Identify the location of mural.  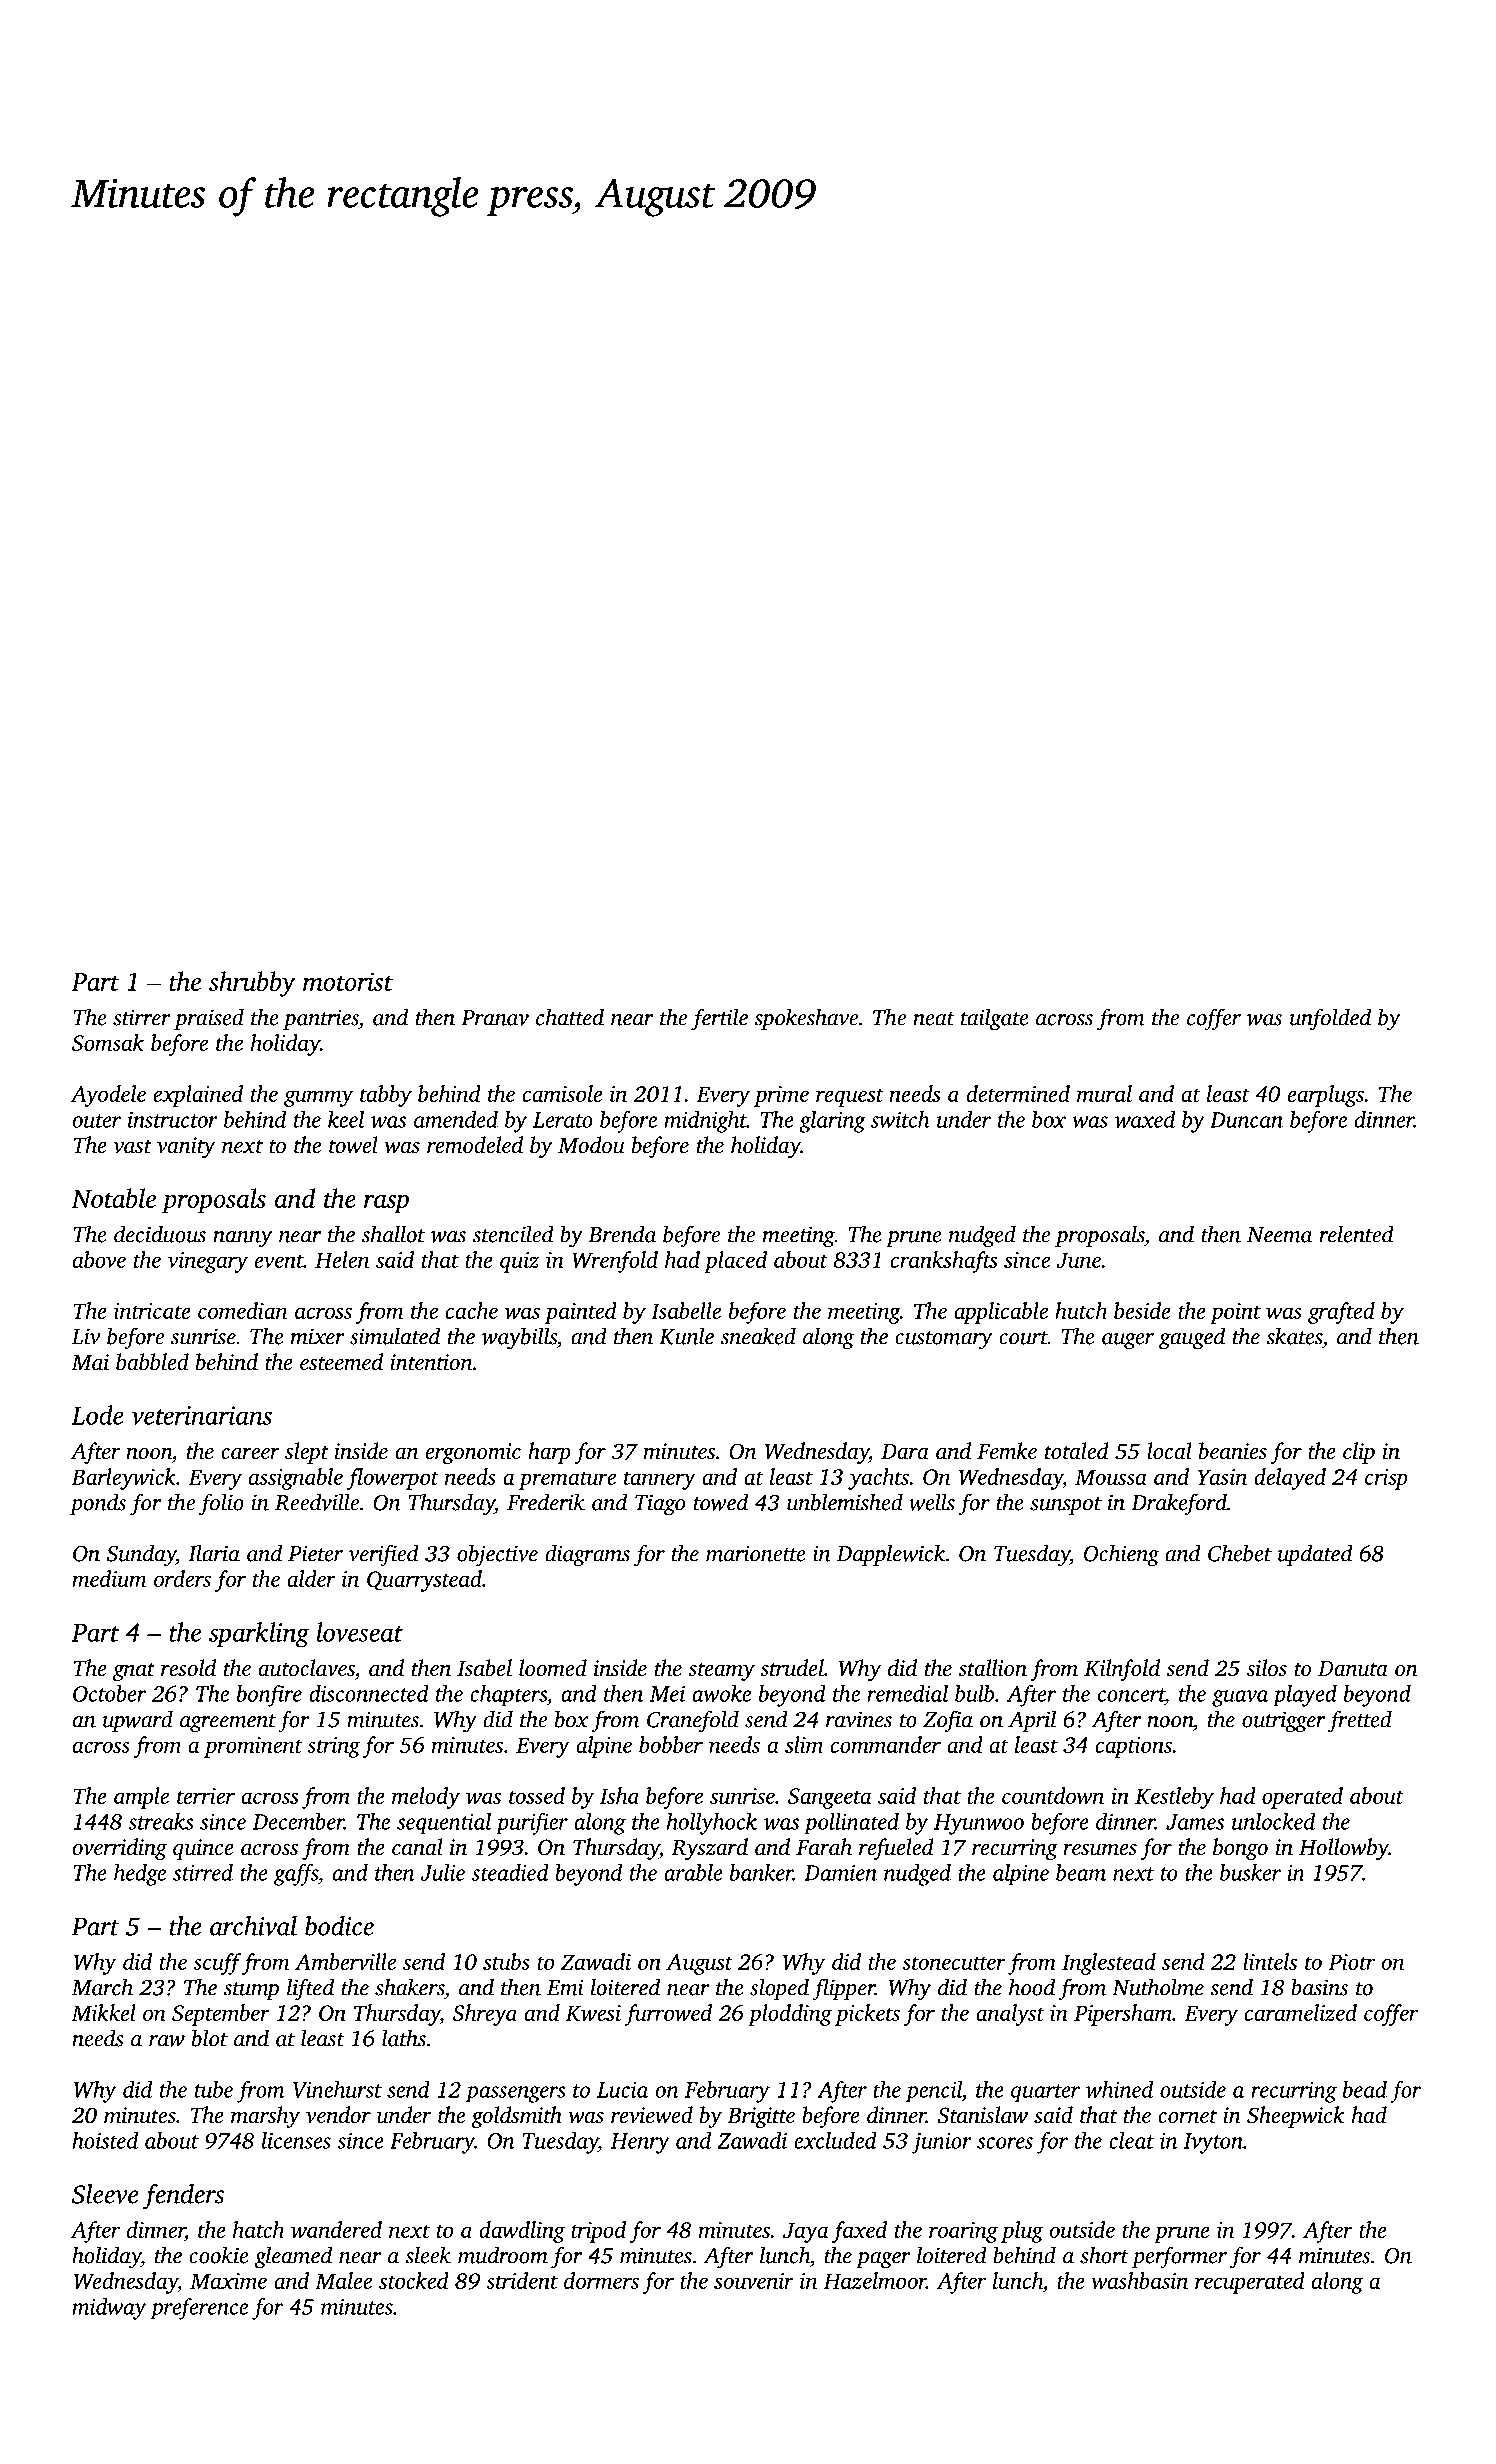
(1104, 1093).
